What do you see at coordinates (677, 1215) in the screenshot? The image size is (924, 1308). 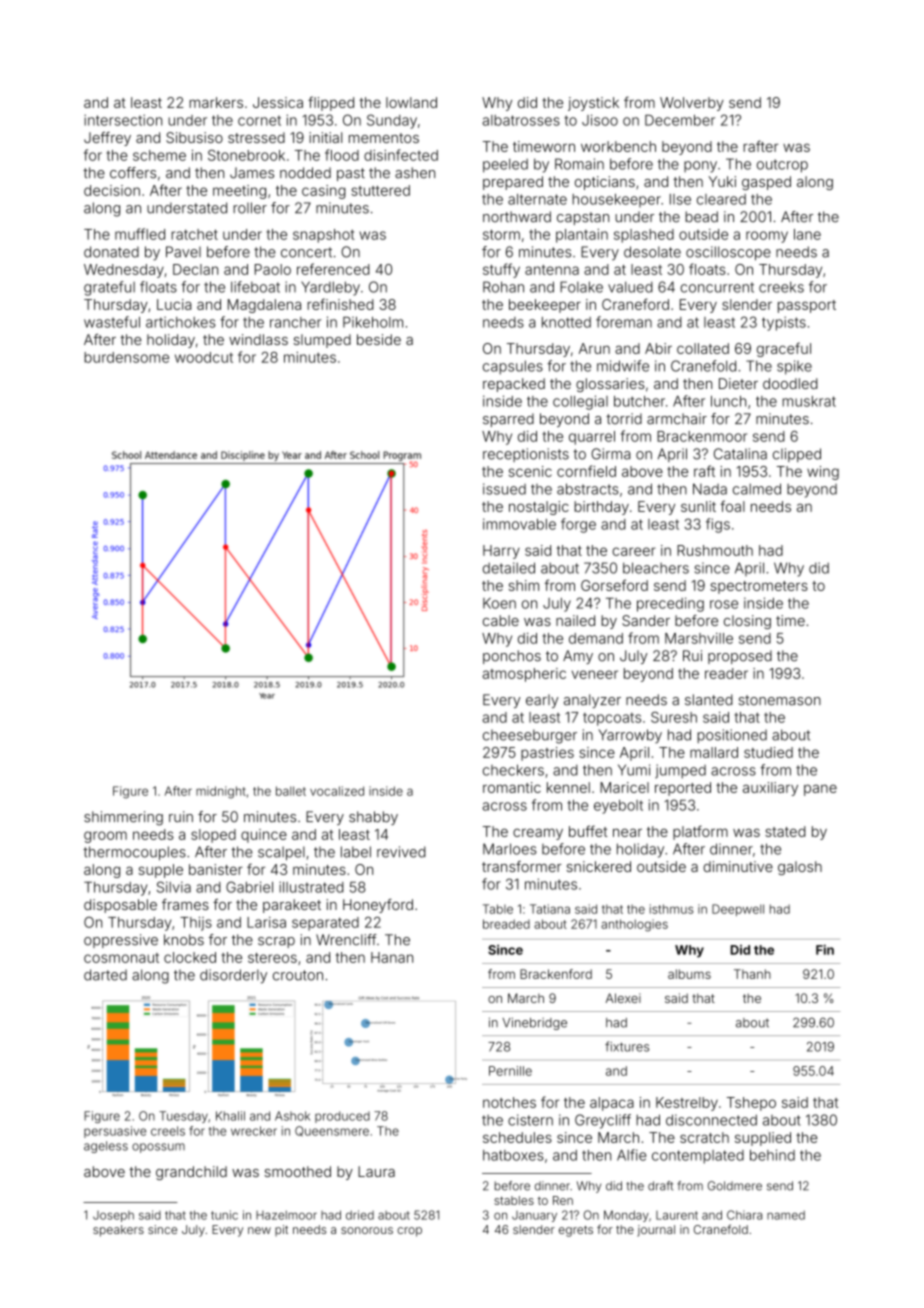 I see `Laurent` at bounding box center [677, 1215].
